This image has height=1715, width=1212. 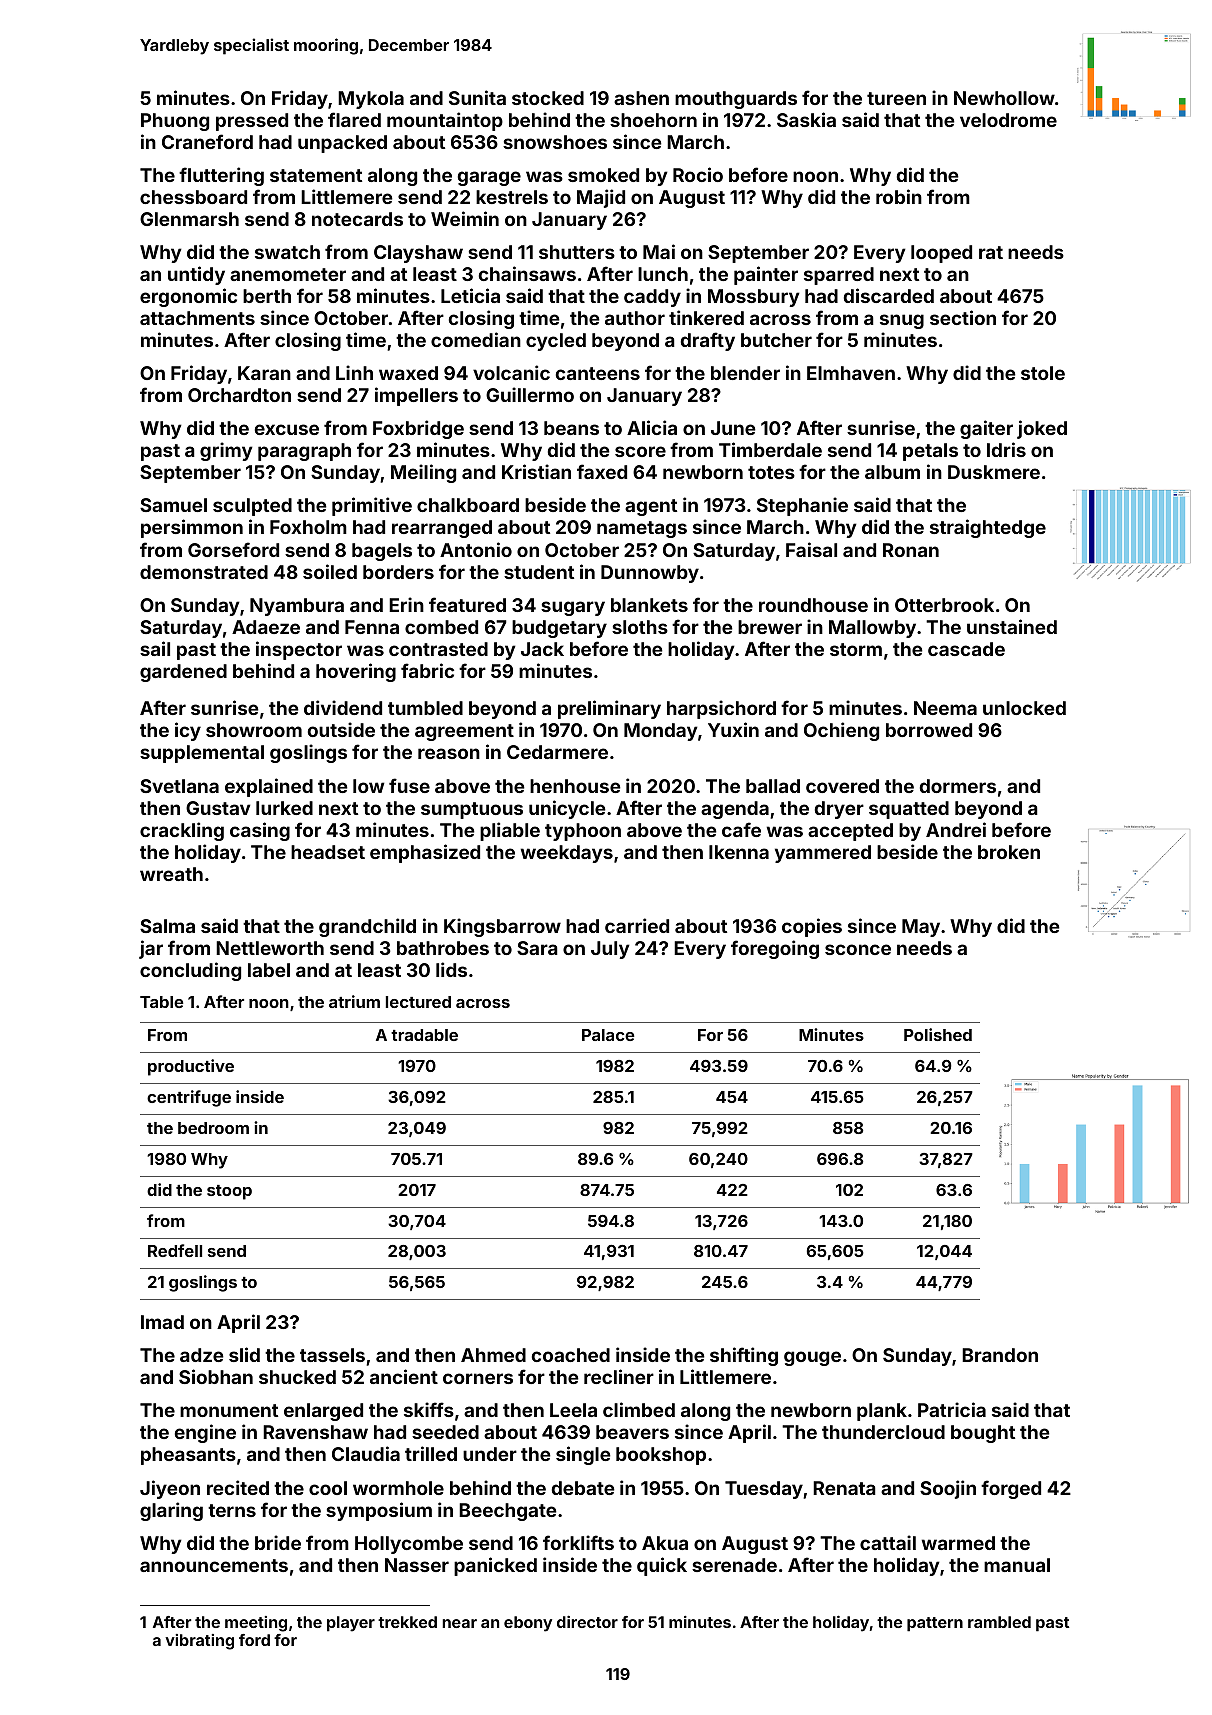 I want to click on director, so click(x=587, y=1621).
